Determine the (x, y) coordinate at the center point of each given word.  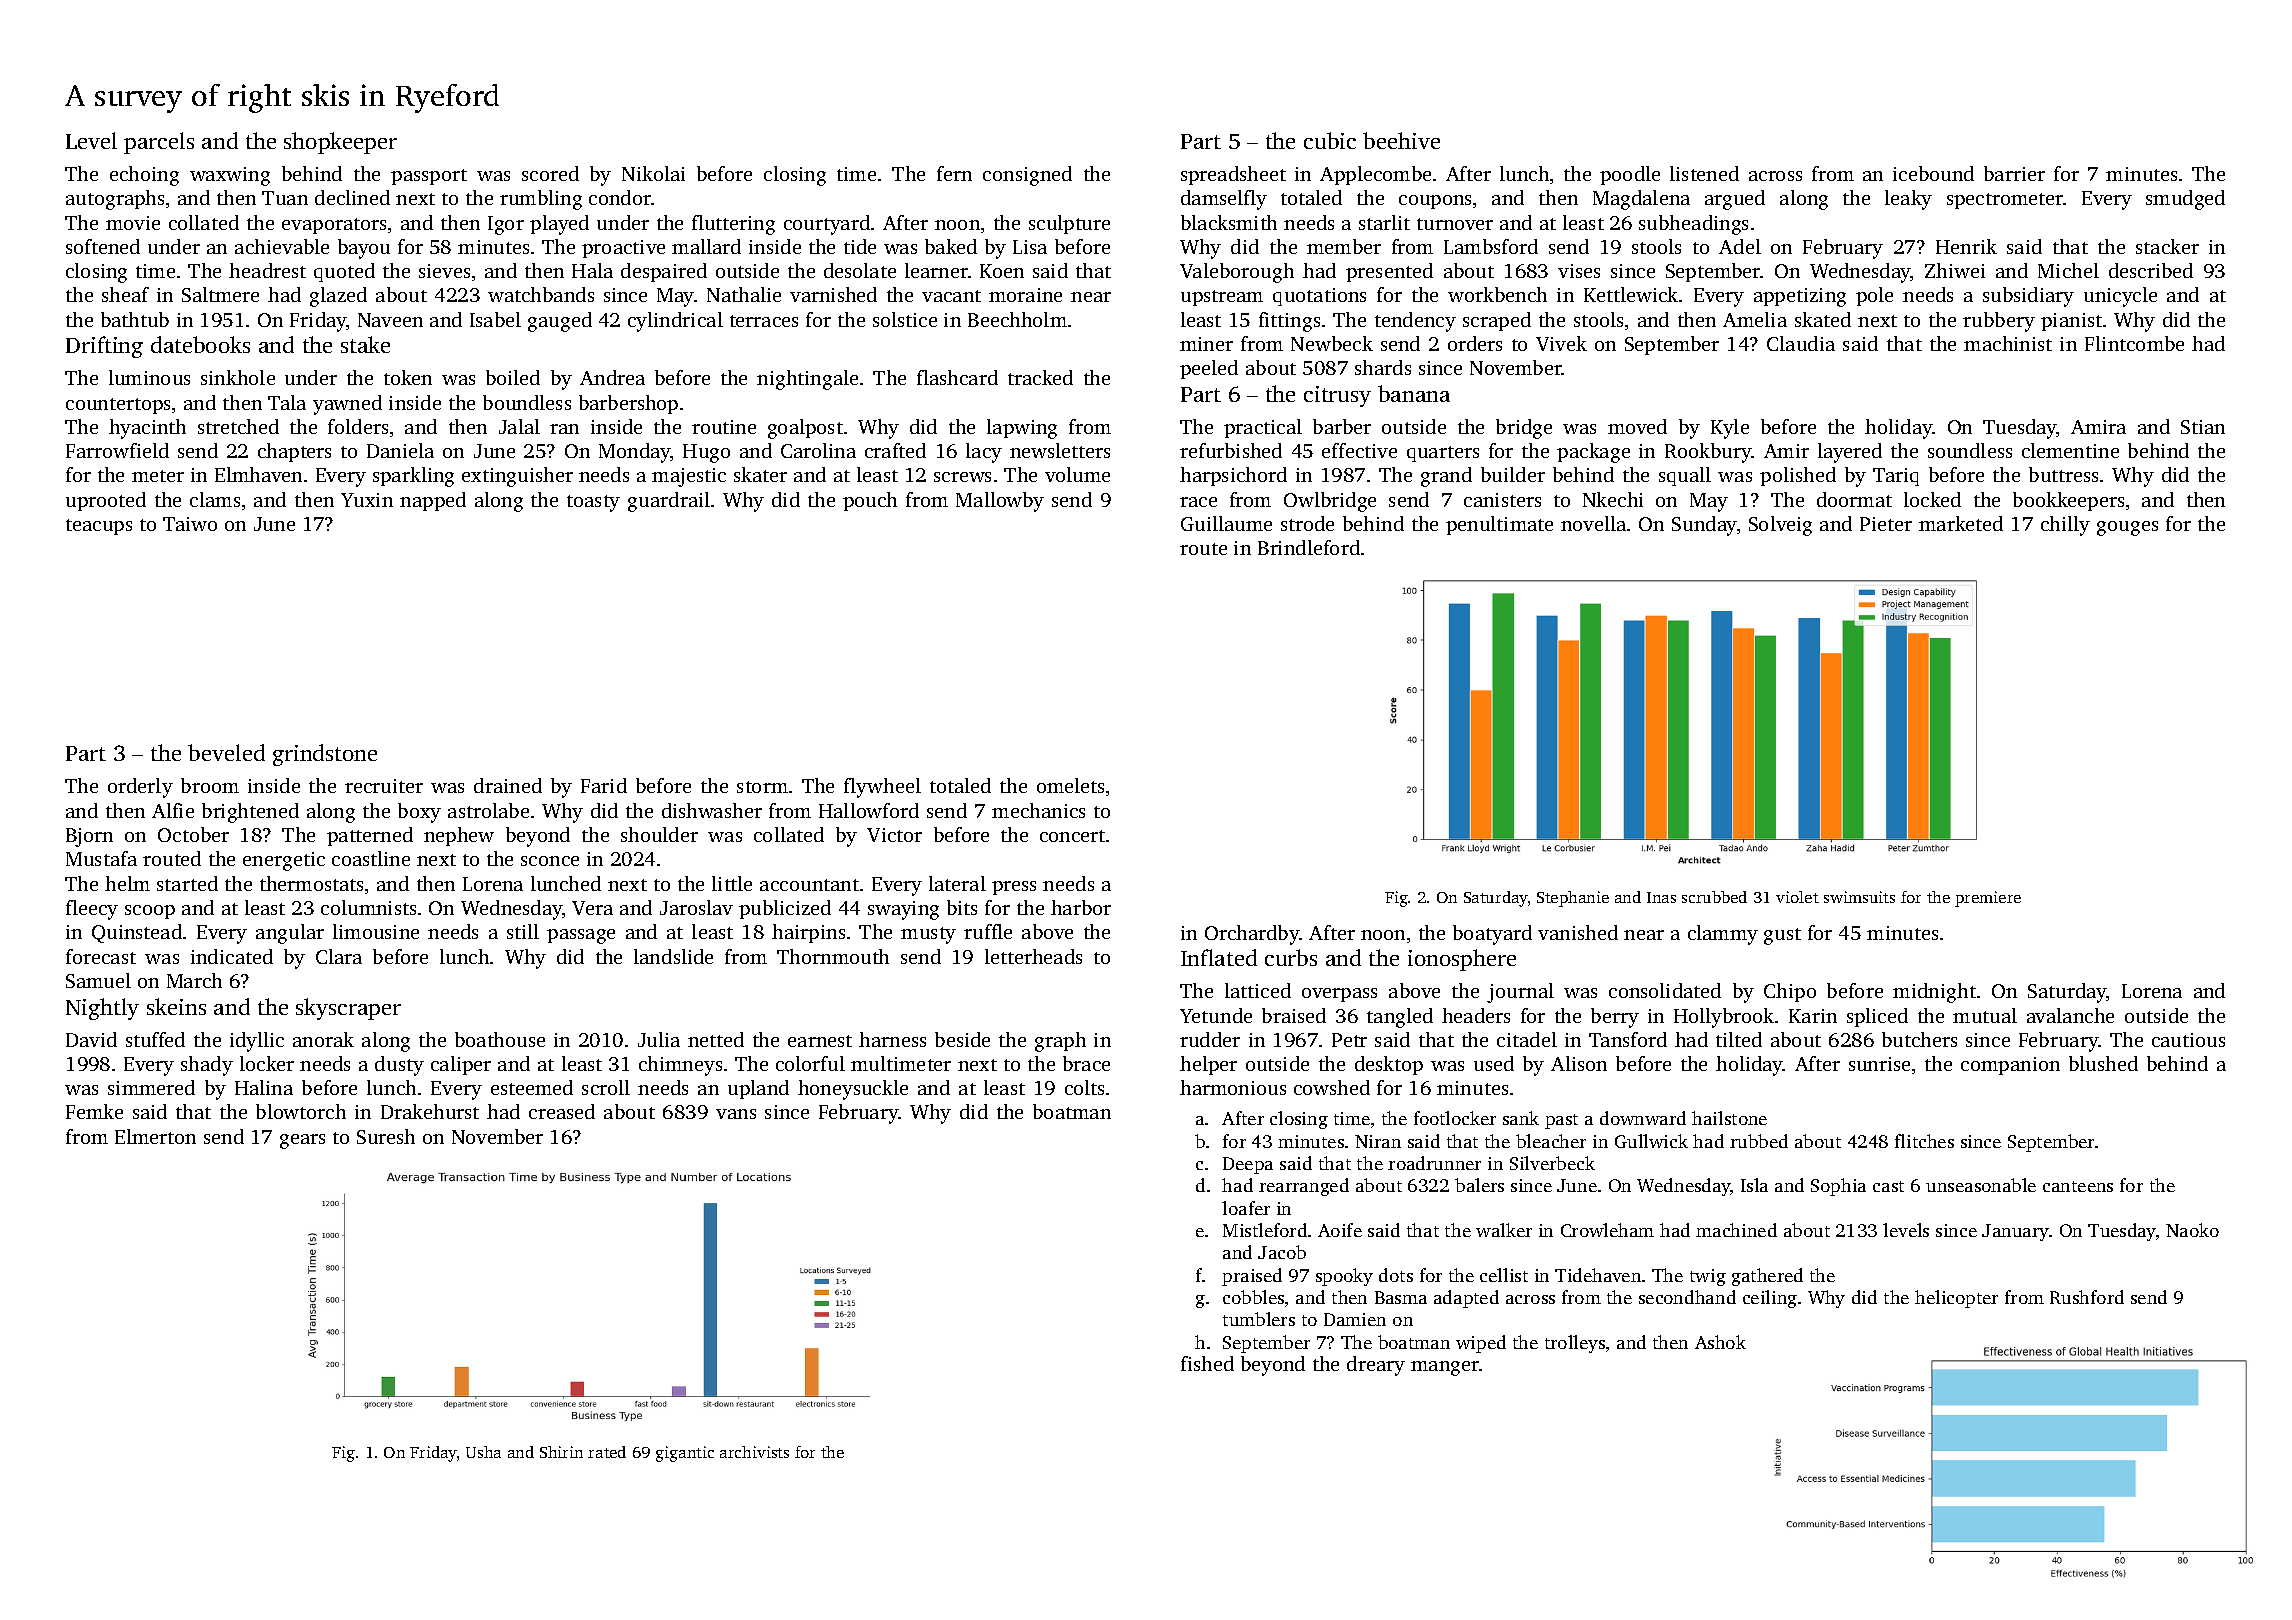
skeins (176, 1006)
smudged (2185, 200)
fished (1207, 1363)
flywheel (882, 788)
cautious (2188, 1040)
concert (1072, 836)
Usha (483, 1452)
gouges (2127, 528)
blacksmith (1229, 222)
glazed (338, 297)
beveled (226, 752)
